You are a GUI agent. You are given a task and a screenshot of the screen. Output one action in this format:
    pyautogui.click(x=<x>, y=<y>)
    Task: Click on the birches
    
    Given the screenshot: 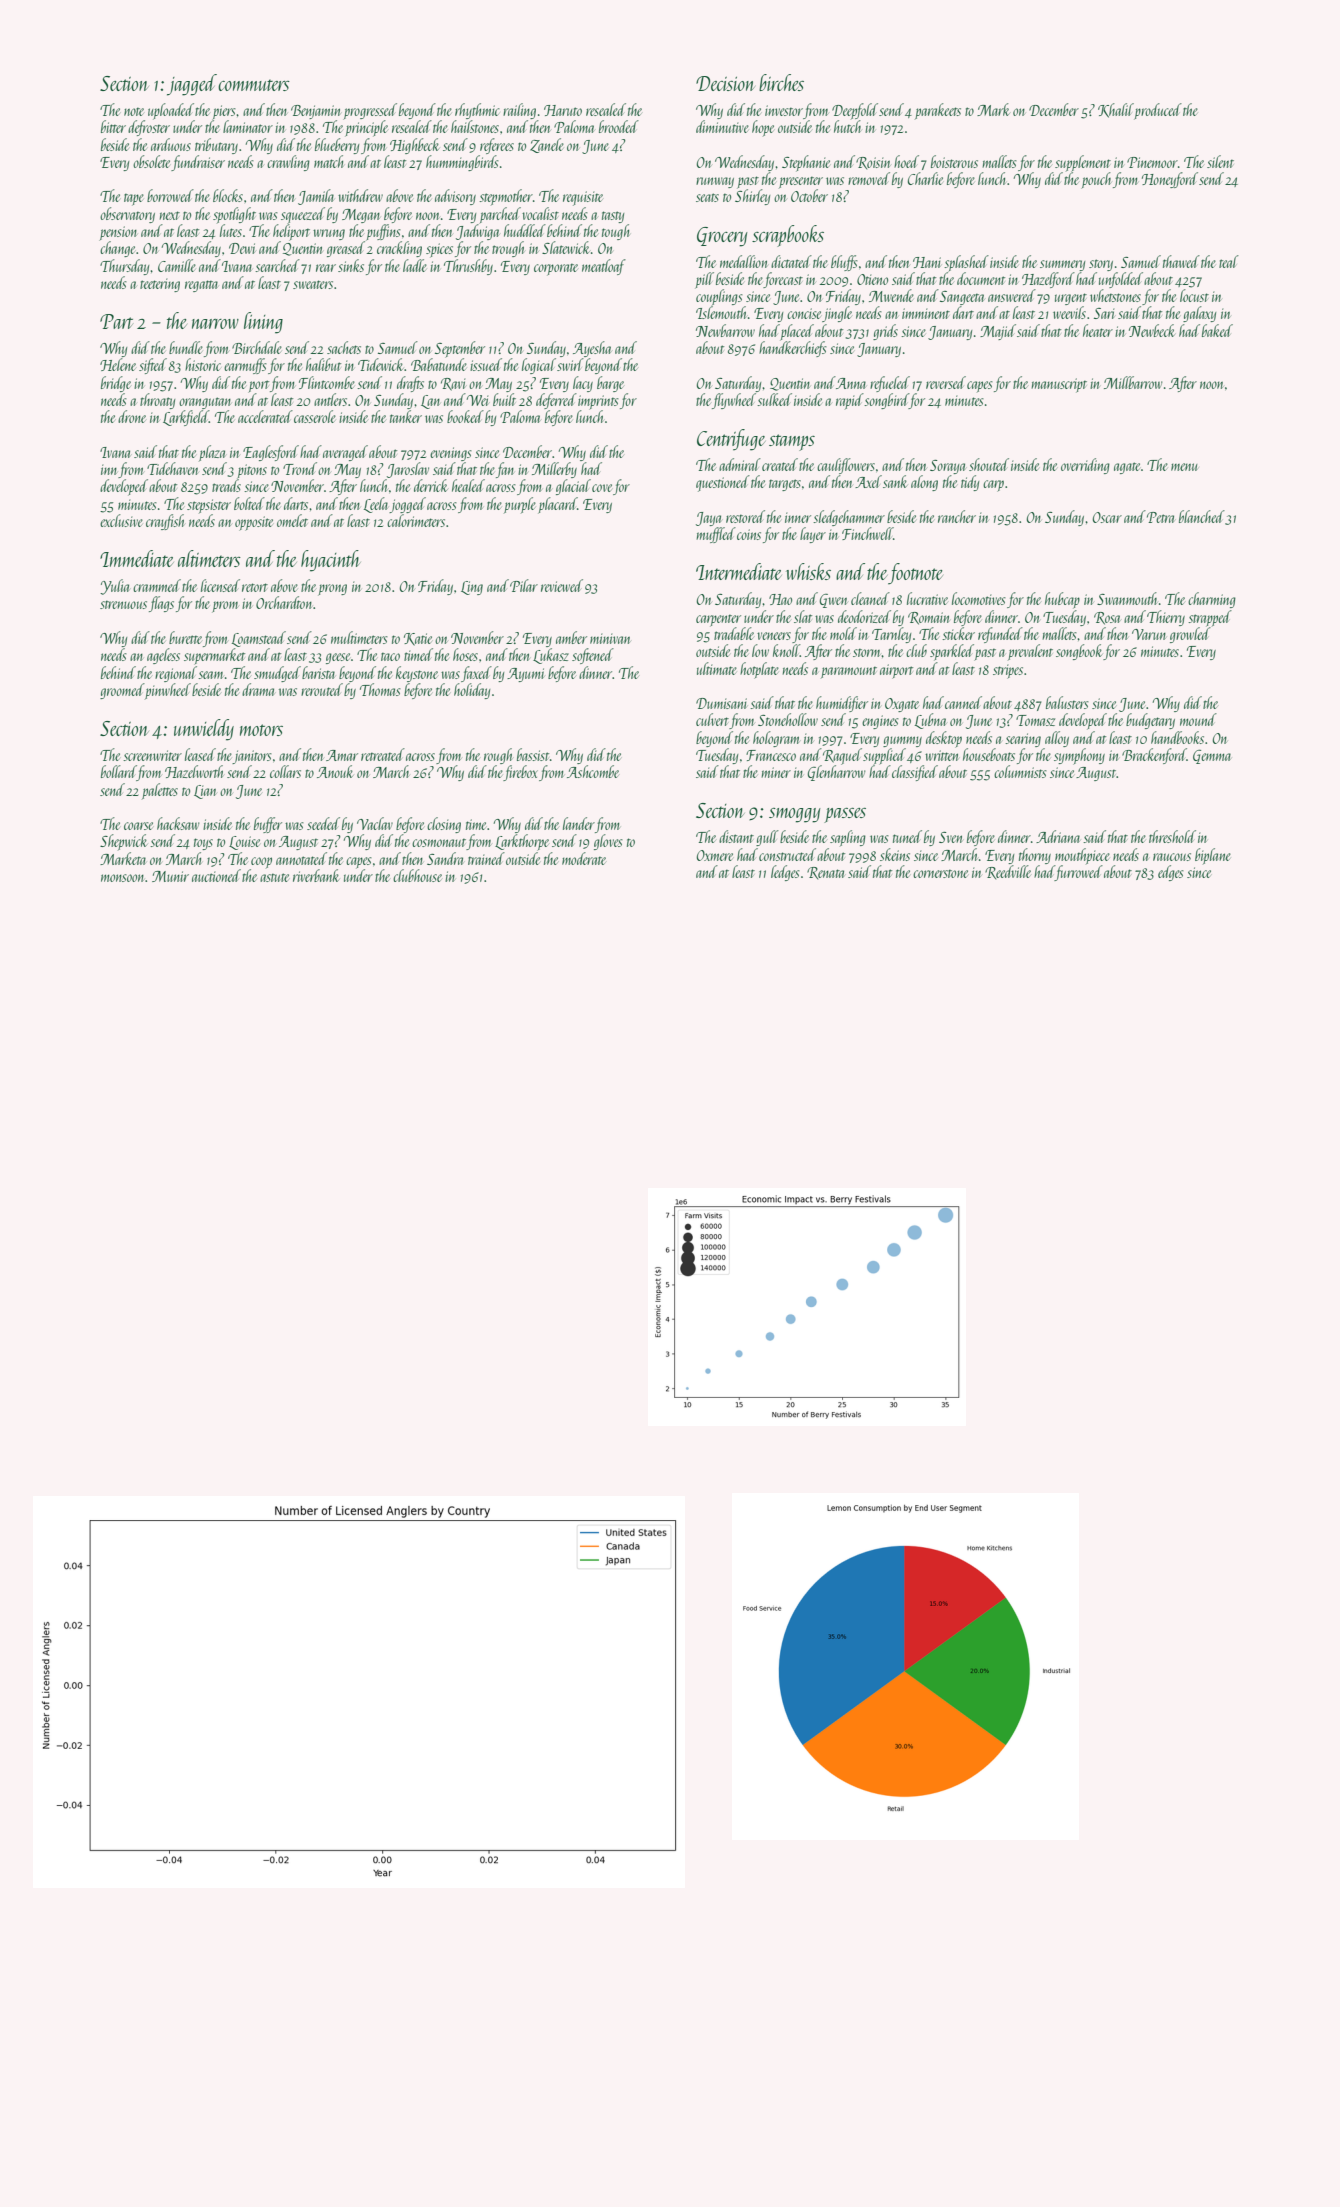 What is the action you would take?
    pyautogui.click(x=781, y=82)
